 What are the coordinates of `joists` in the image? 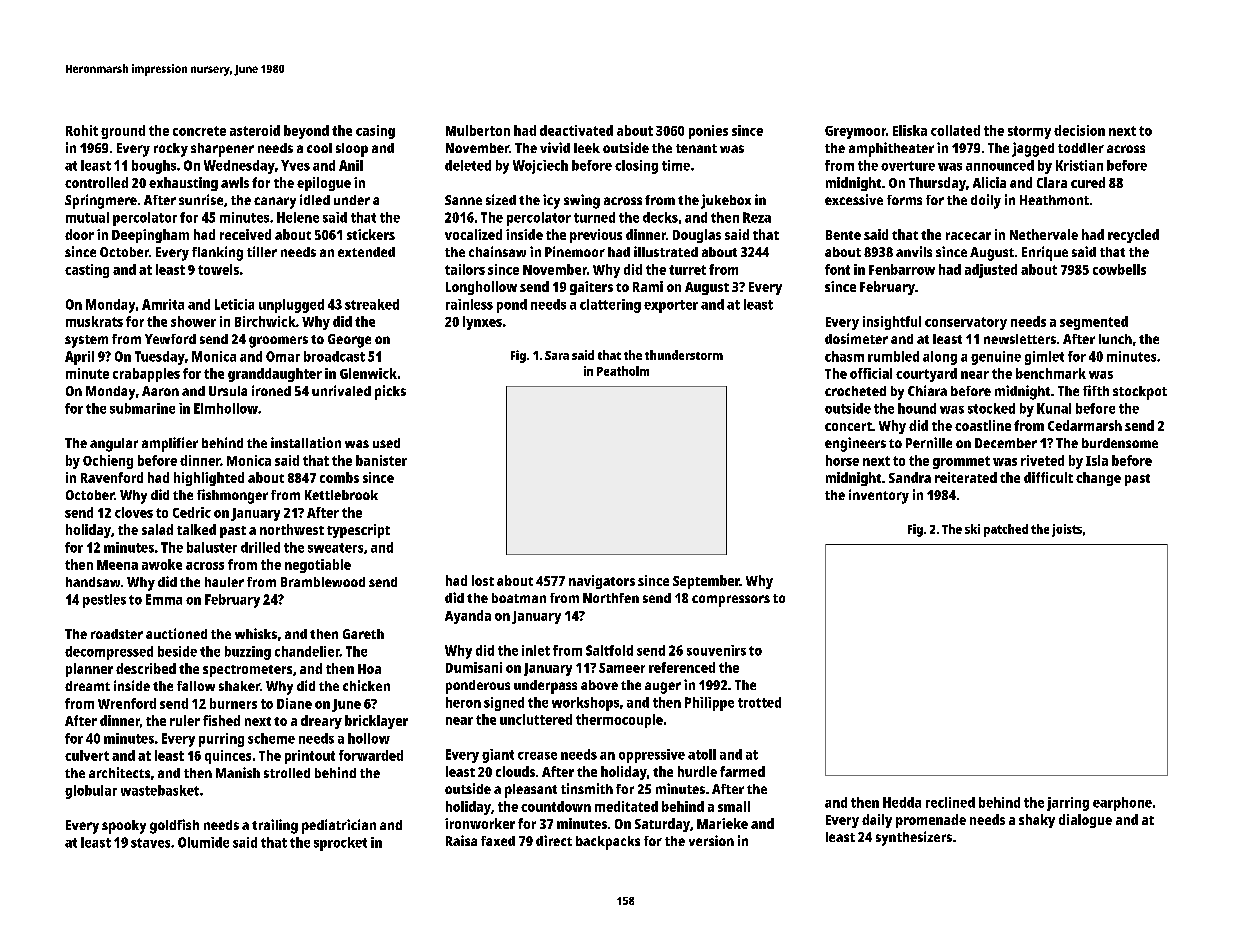 It's located at (1067, 530).
